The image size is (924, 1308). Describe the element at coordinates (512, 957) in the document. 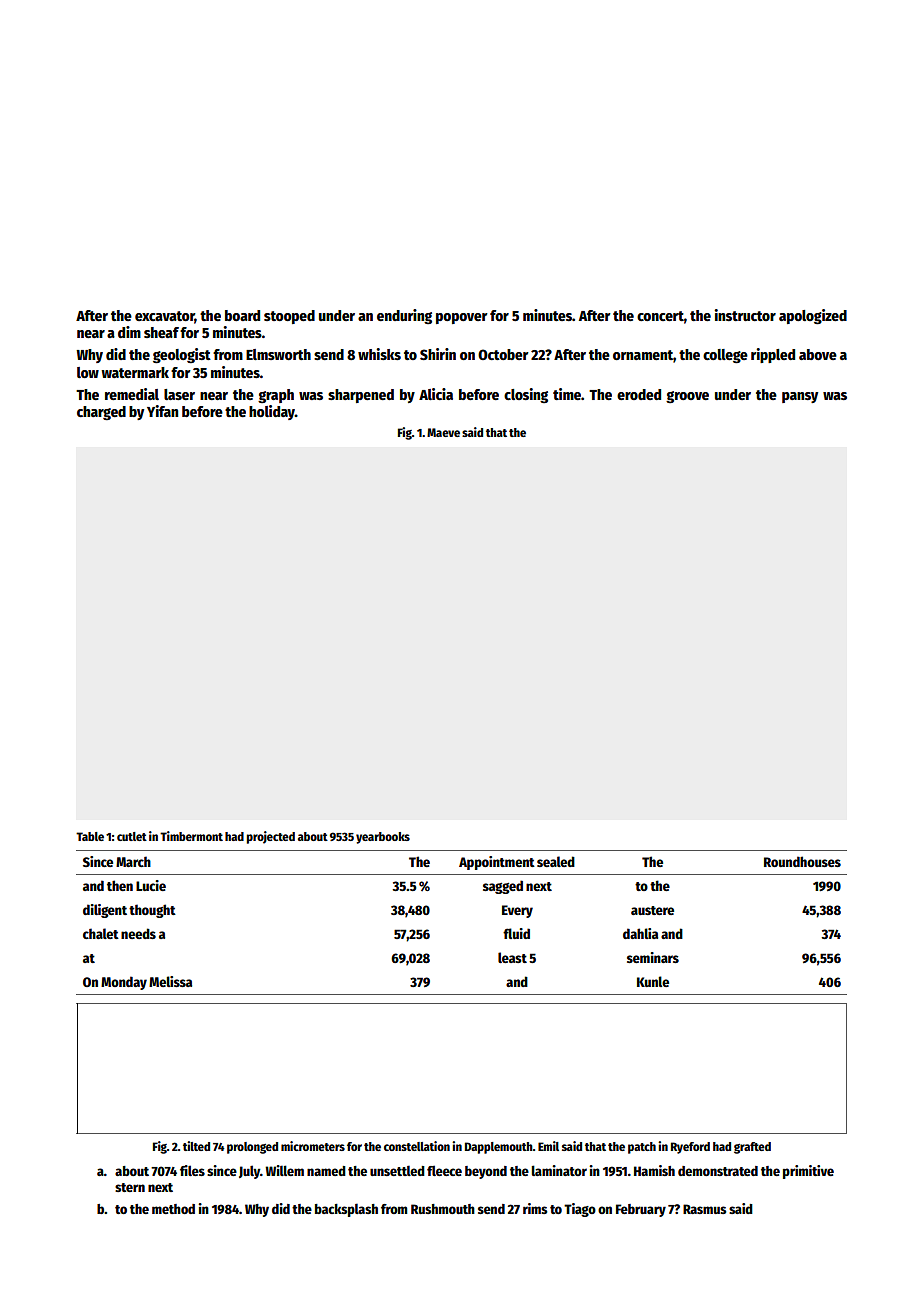

I see `least` at that location.
